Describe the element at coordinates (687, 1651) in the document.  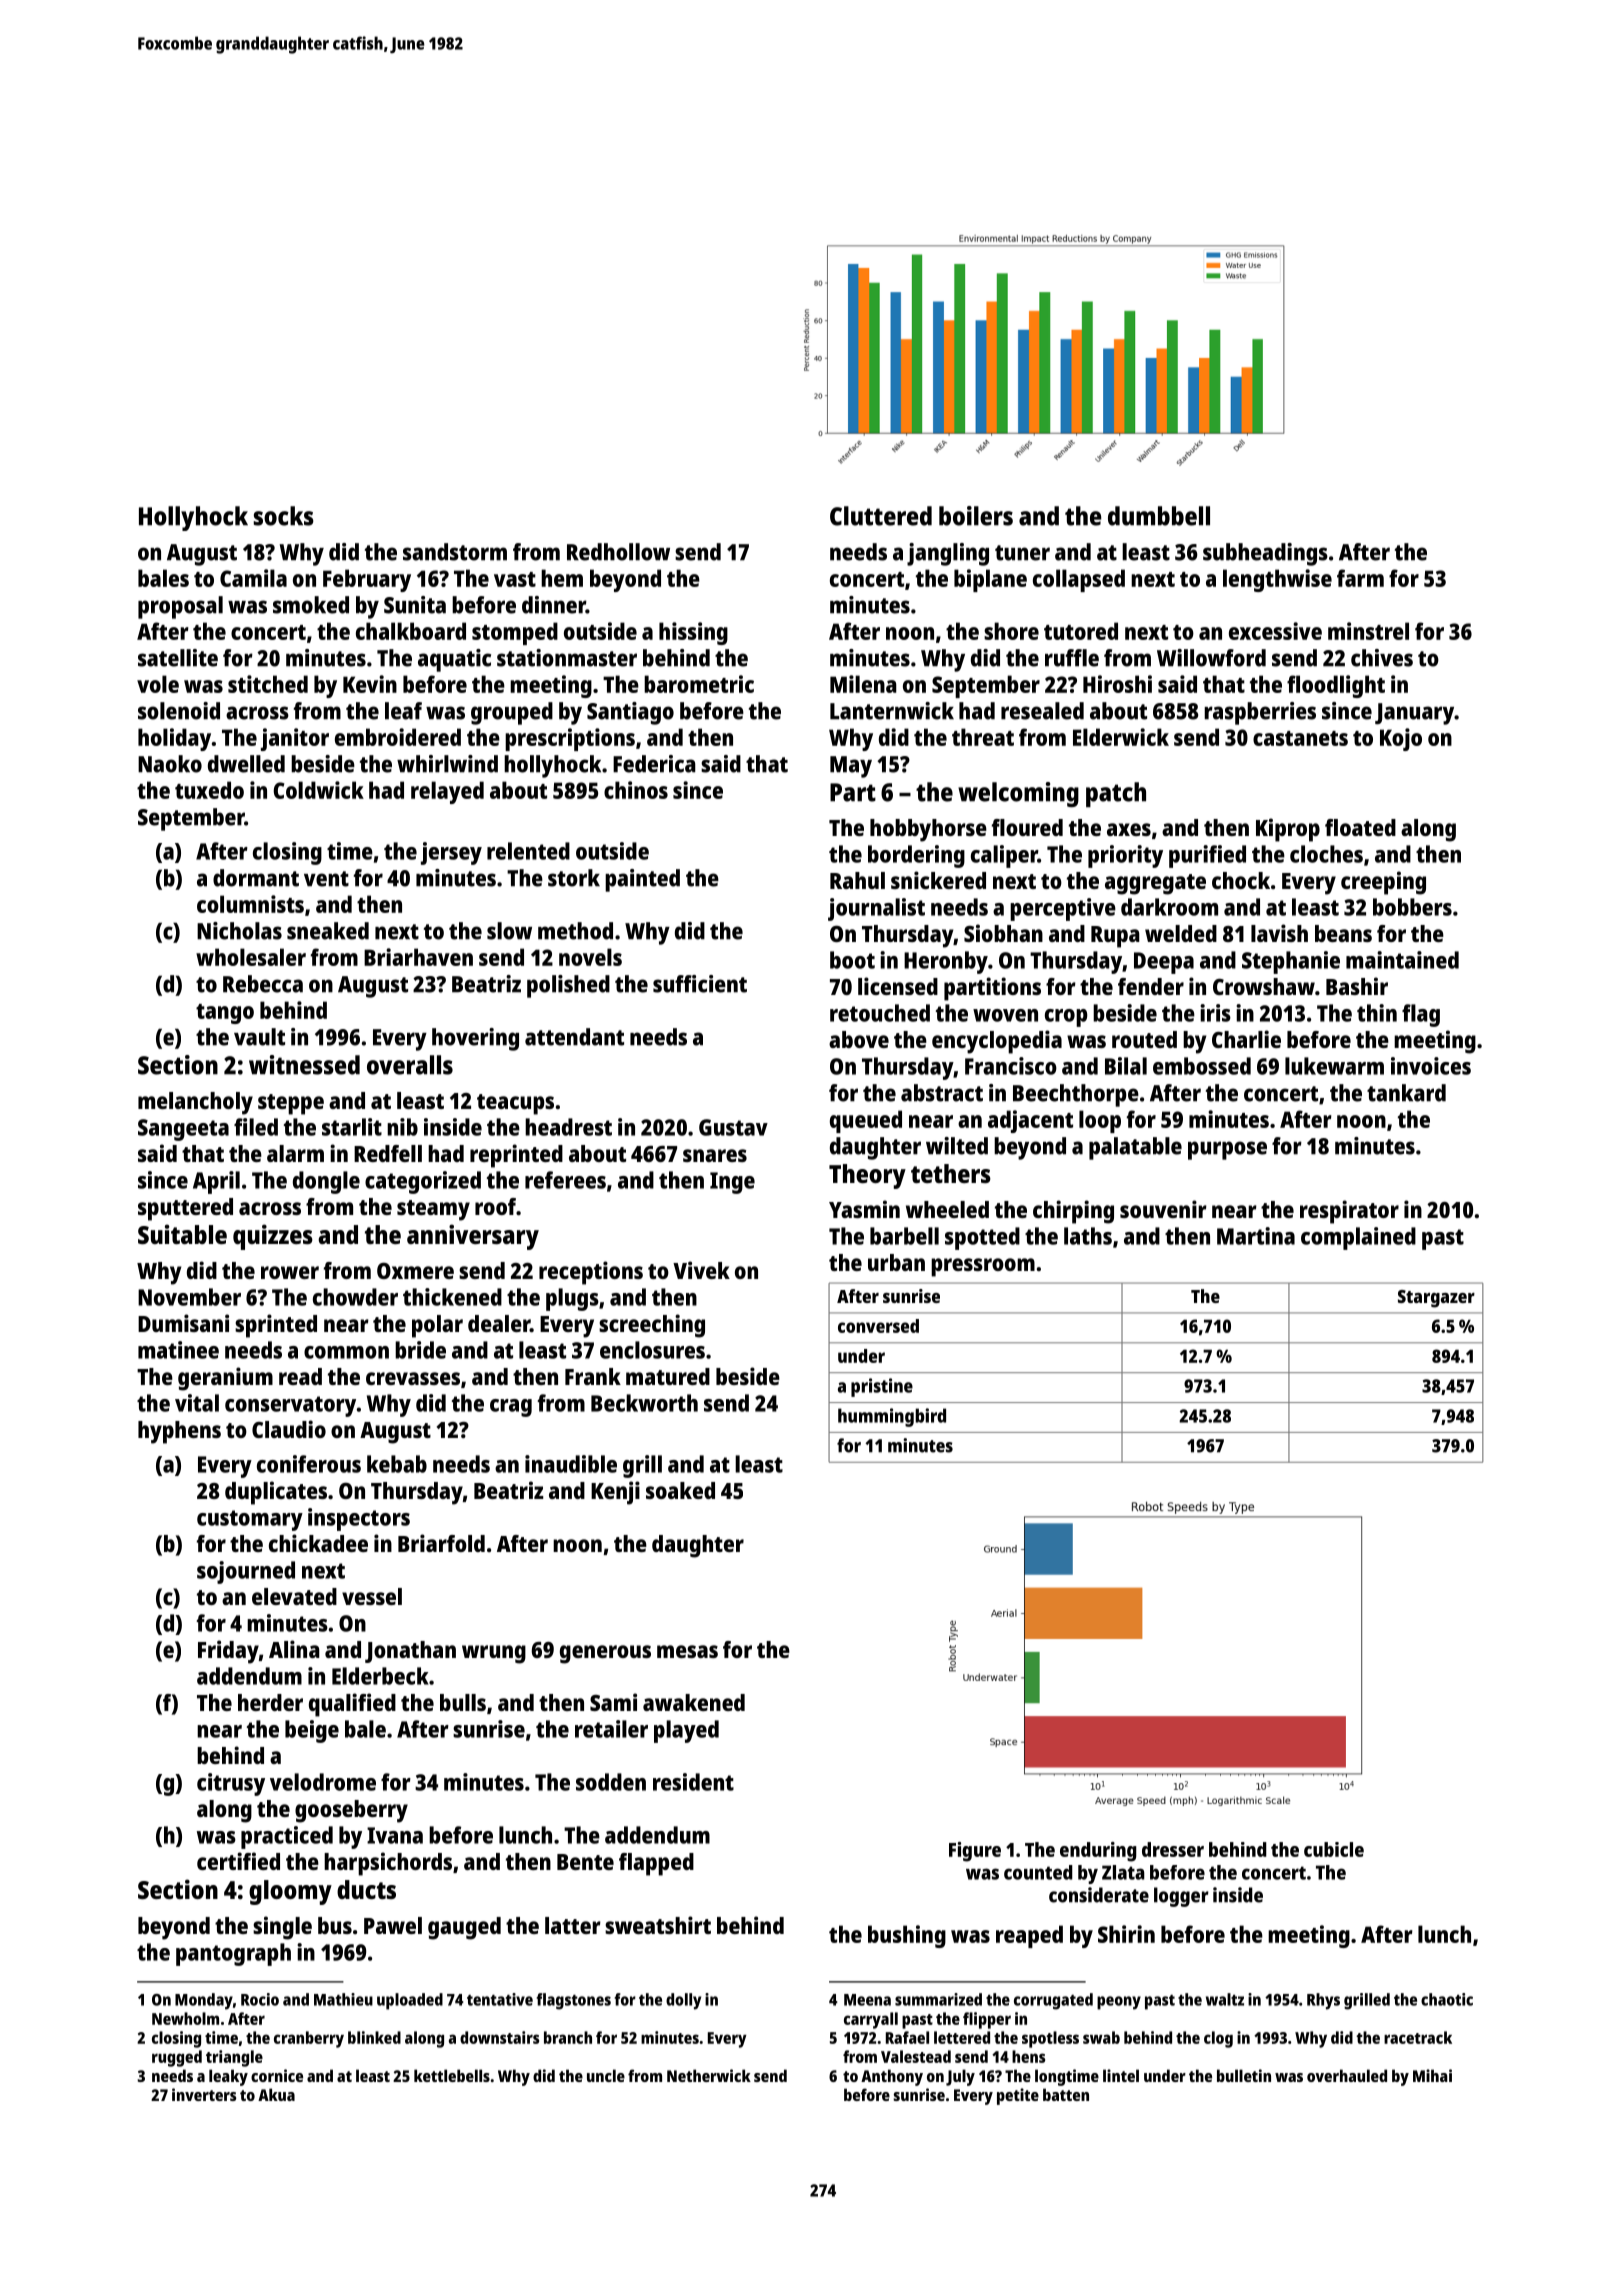
I see `mesas` at that location.
